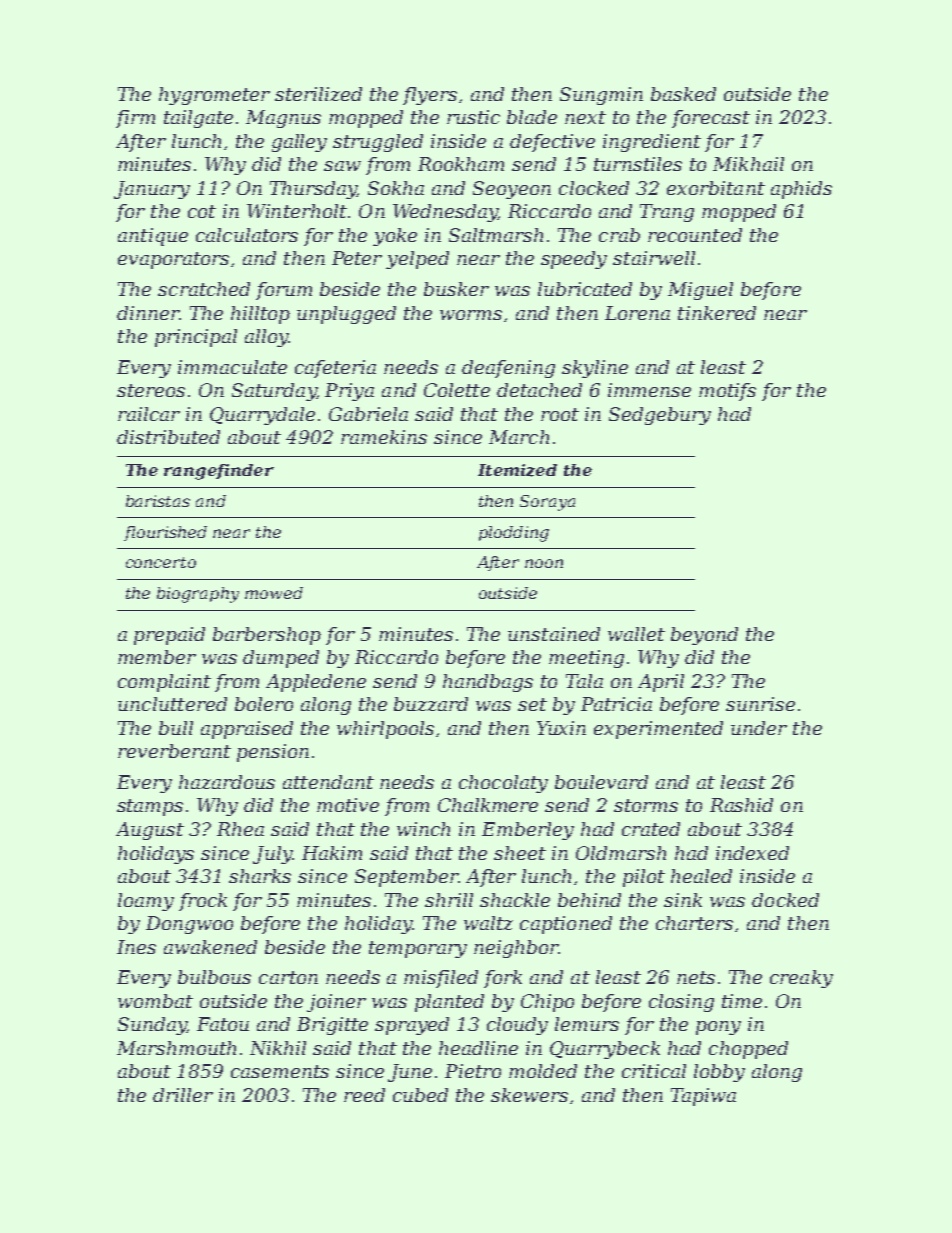 This image has height=1233, width=952. Describe the element at coordinates (514, 534) in the image. I see `plodding` at that location.
